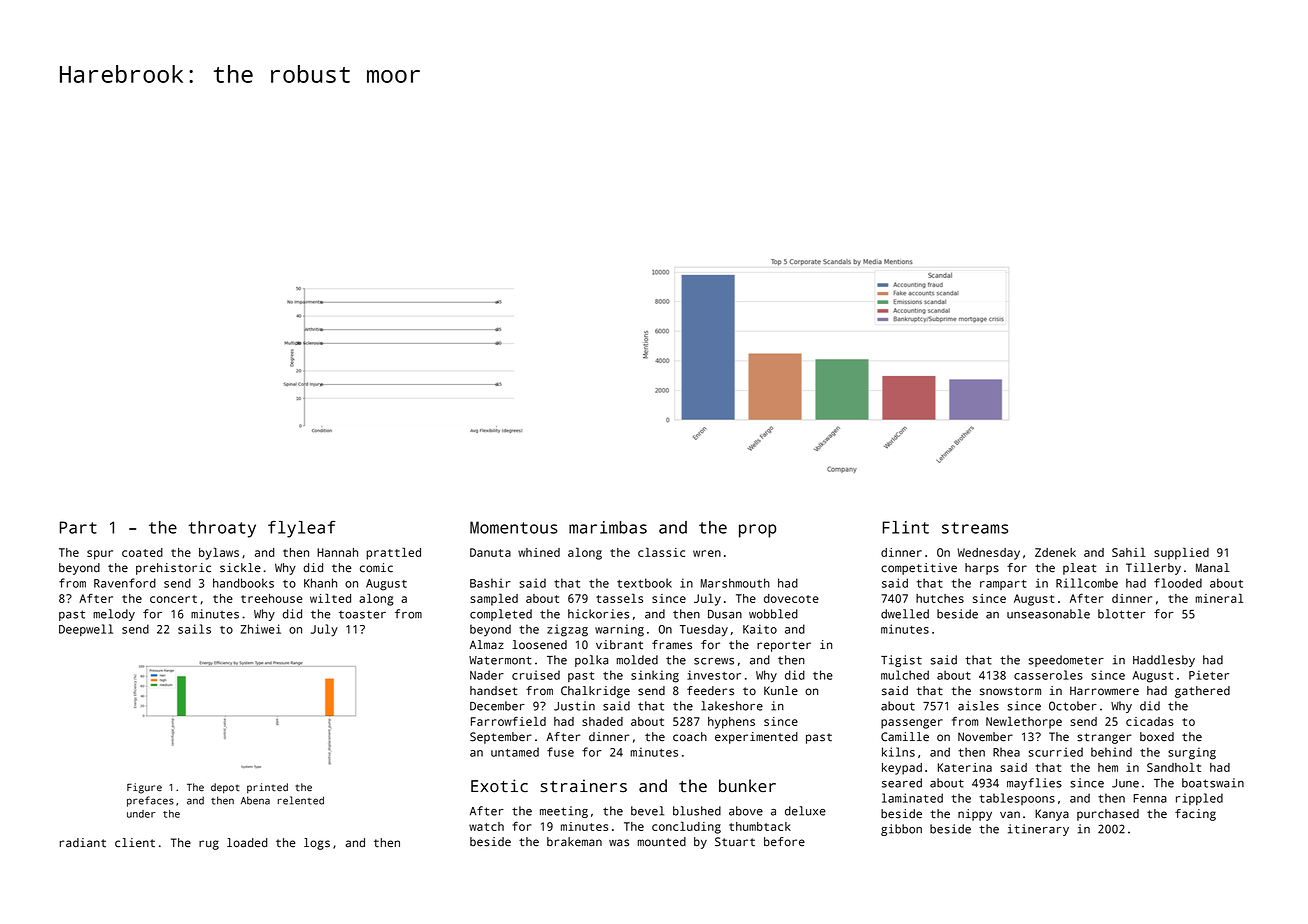 The height and width of the page is (924, 1308). What do you see at coordinates (261, 629) in the page?
I see `Zhiwei` at bounding box center [261, 629].
